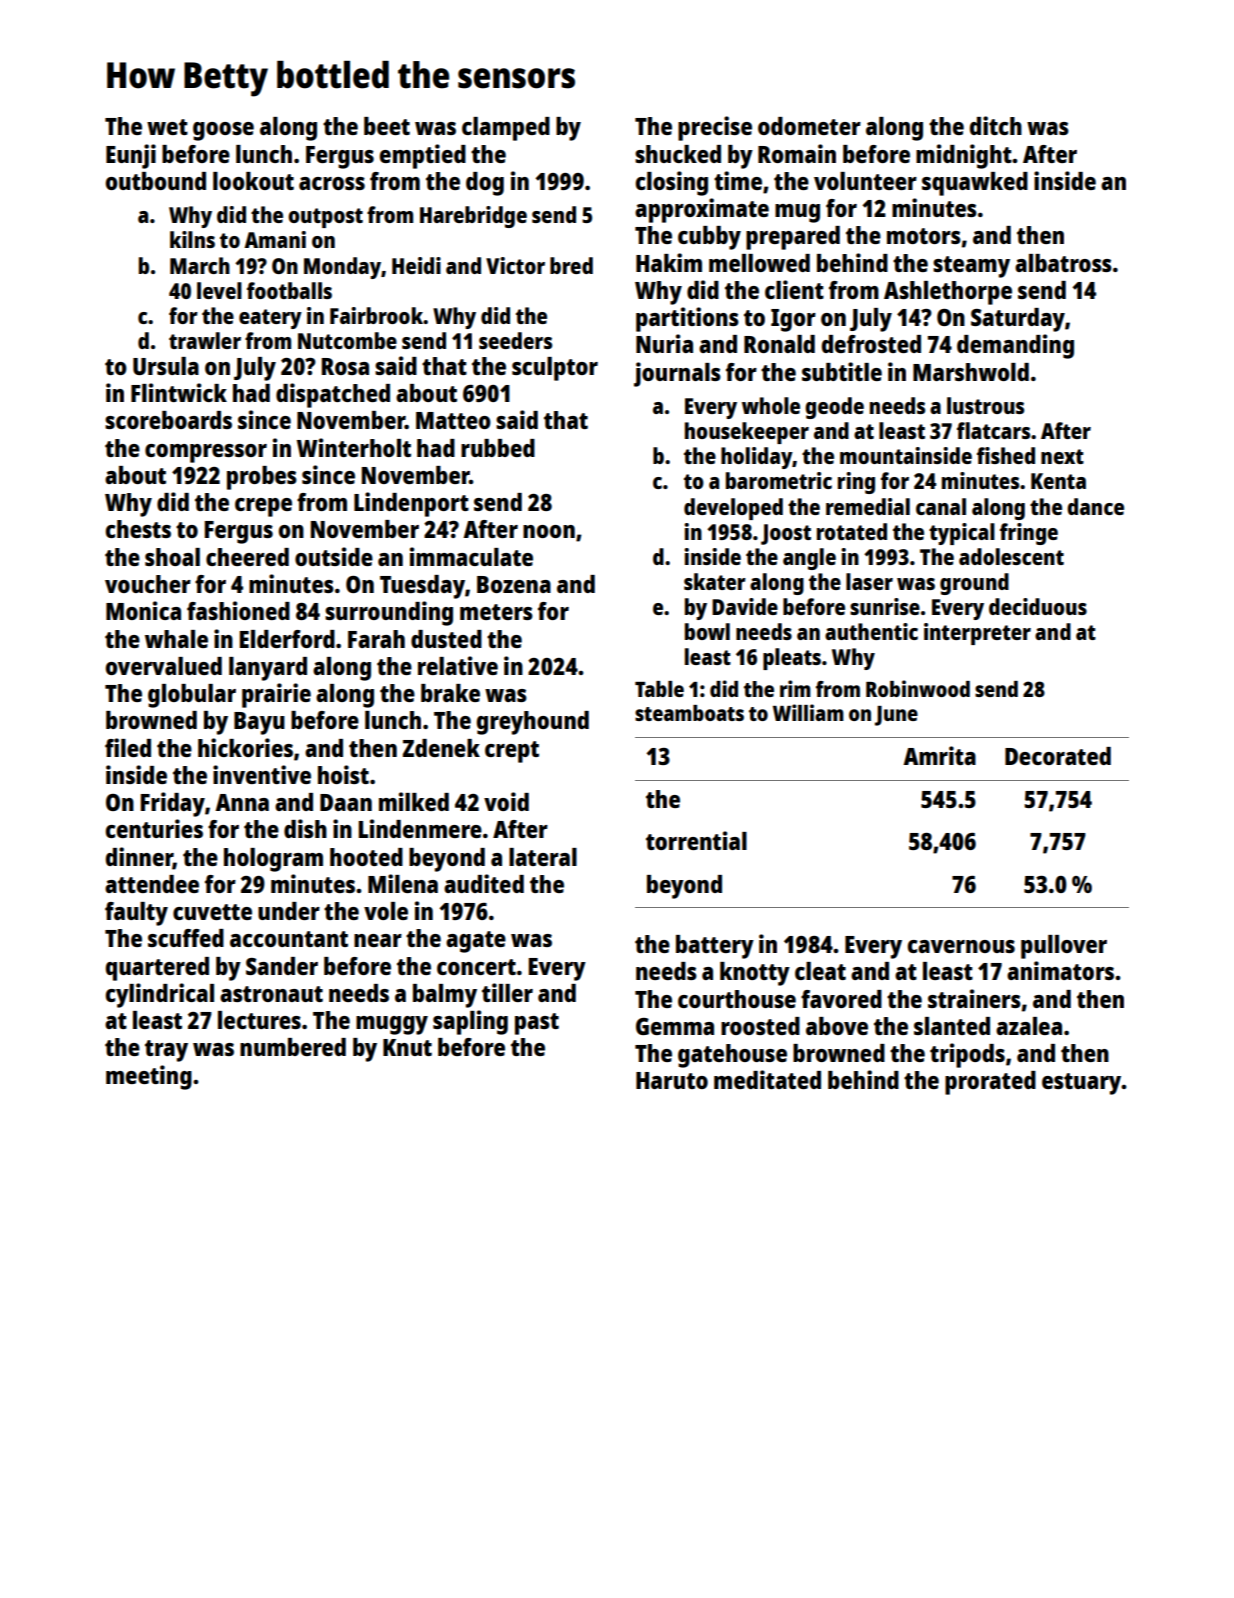 This page has width=1234, height=1598. What do you see at coordinates (498, 448) in the page?
I see `rubbed` at bounding box center [498, 448].
